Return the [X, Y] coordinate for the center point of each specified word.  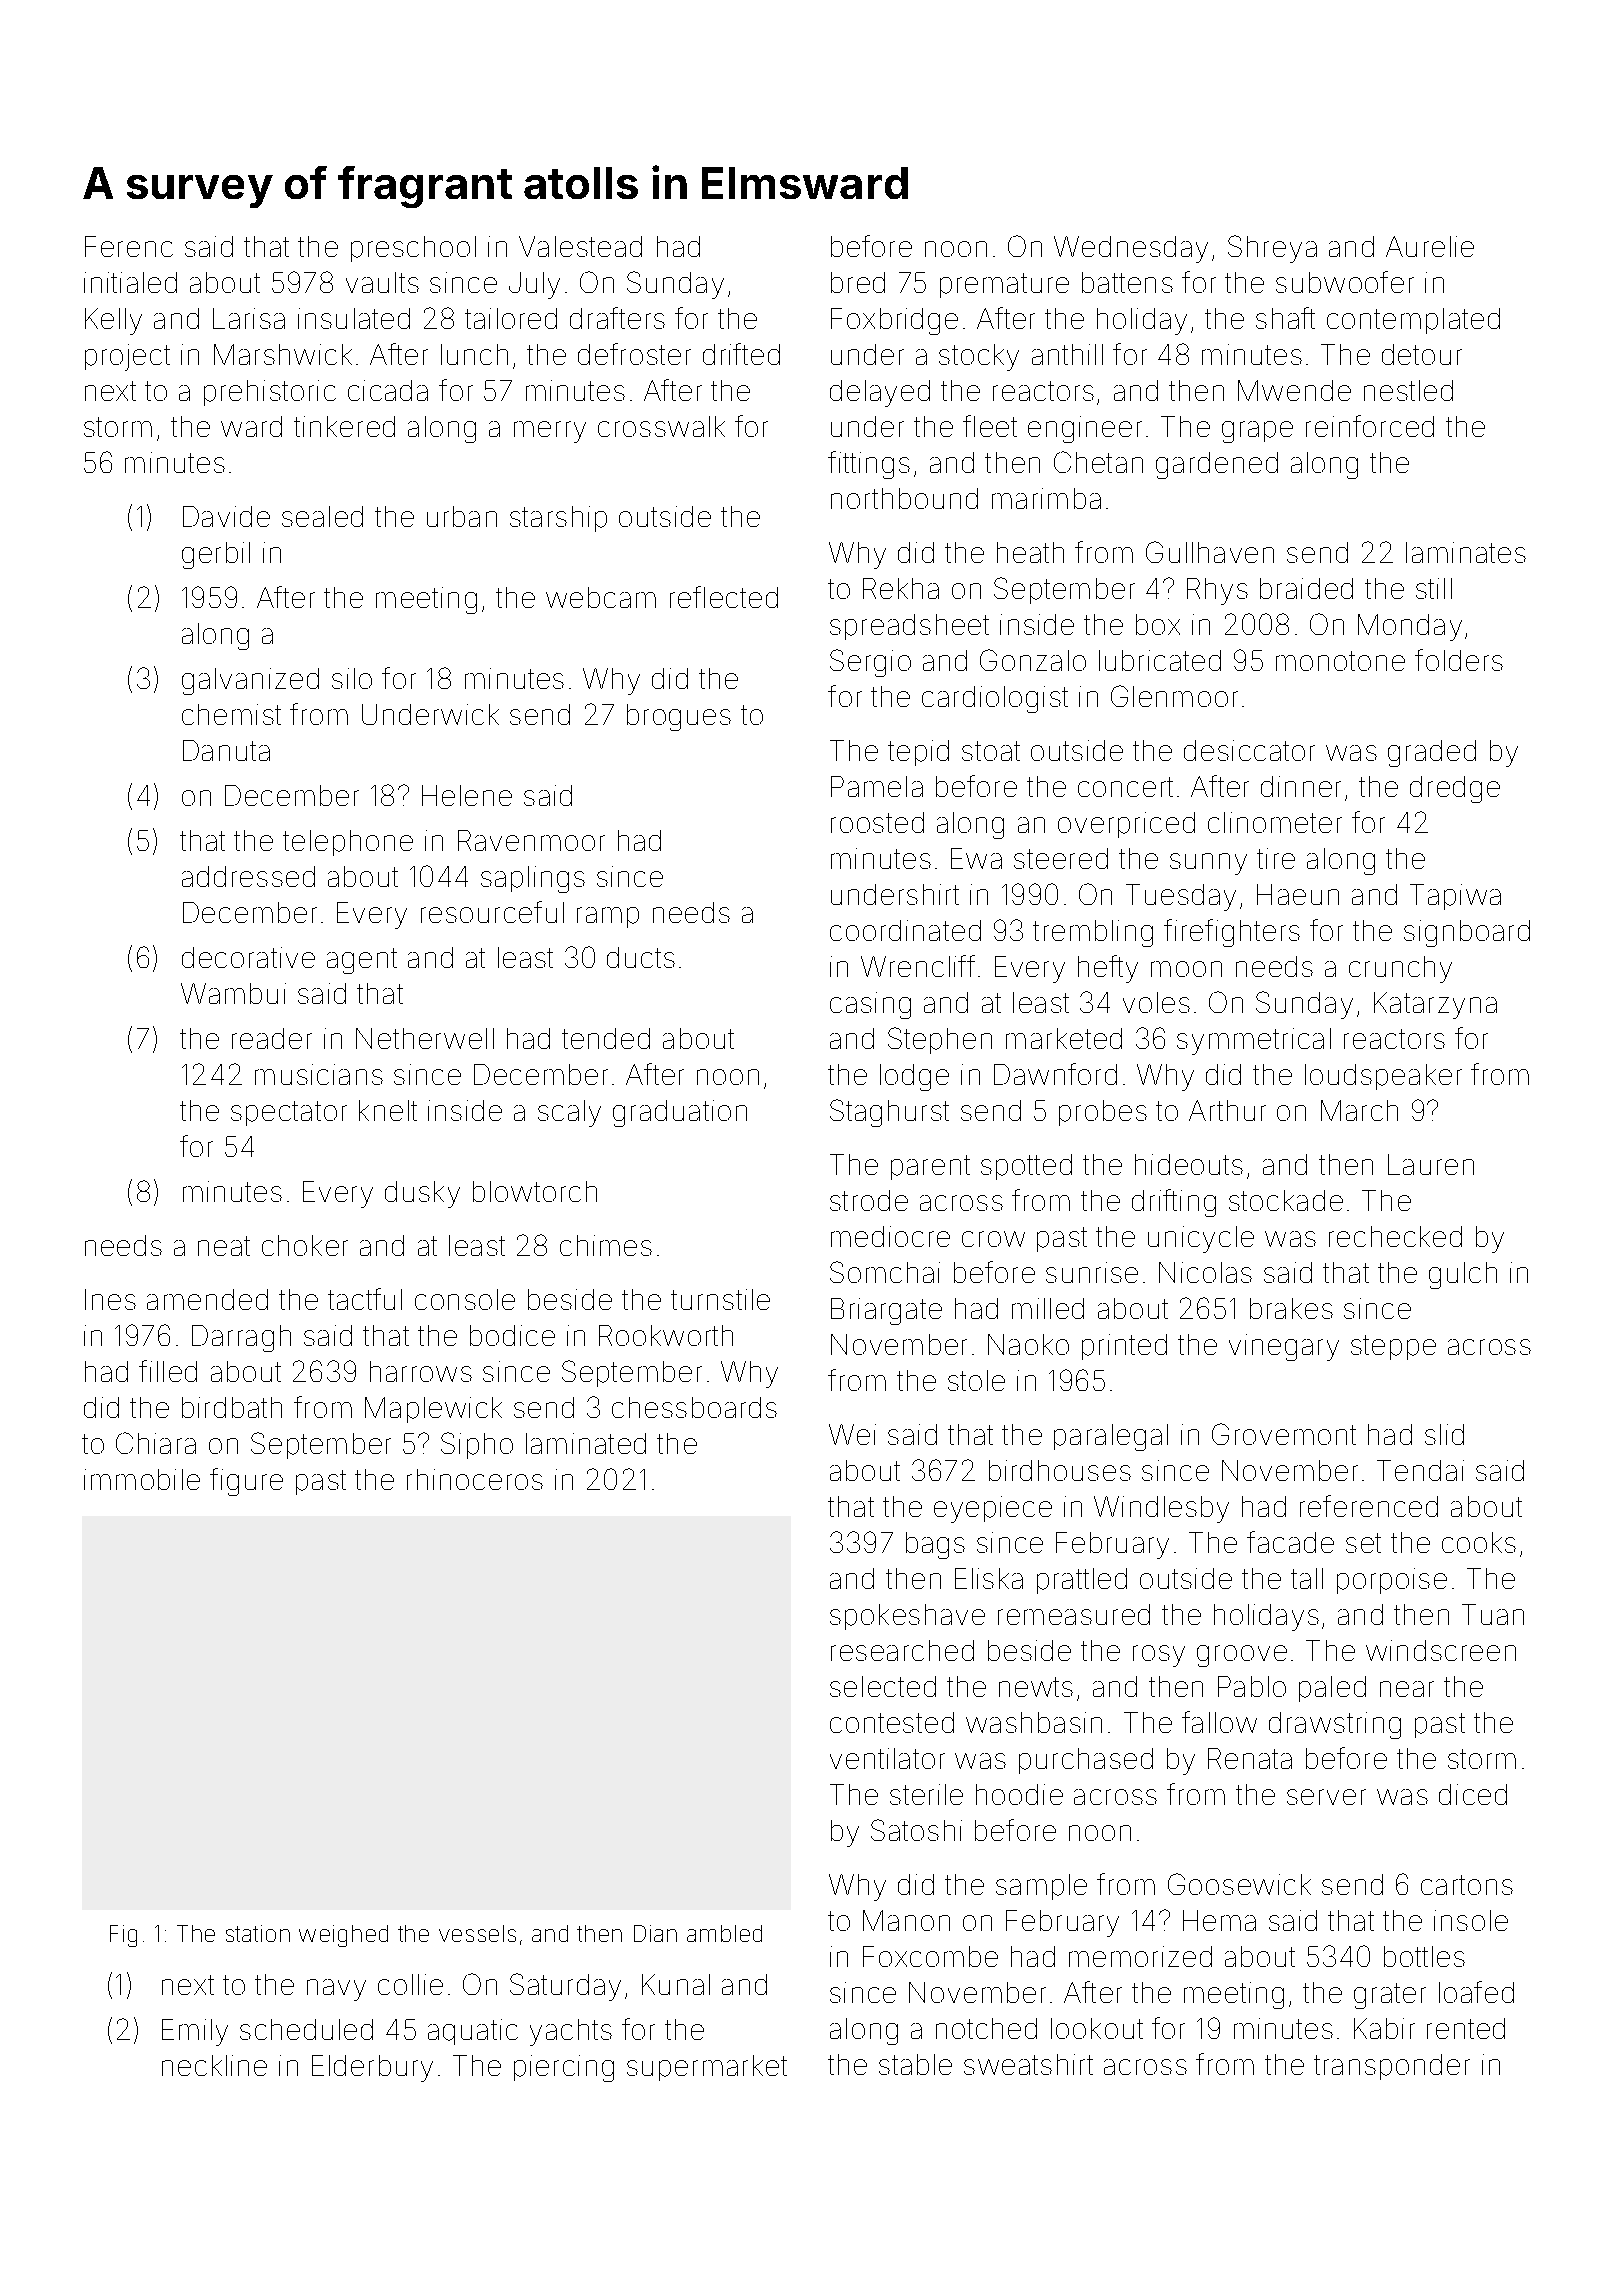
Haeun [1298, 894]
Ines [110, 1299]
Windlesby [1161, 1509]
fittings [869, 465]
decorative [248, 957]
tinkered [344, 426]
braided [1306, 588]
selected [883, 1686]
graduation [680, 1113]
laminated [586, 1443]
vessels [477, 1933]
